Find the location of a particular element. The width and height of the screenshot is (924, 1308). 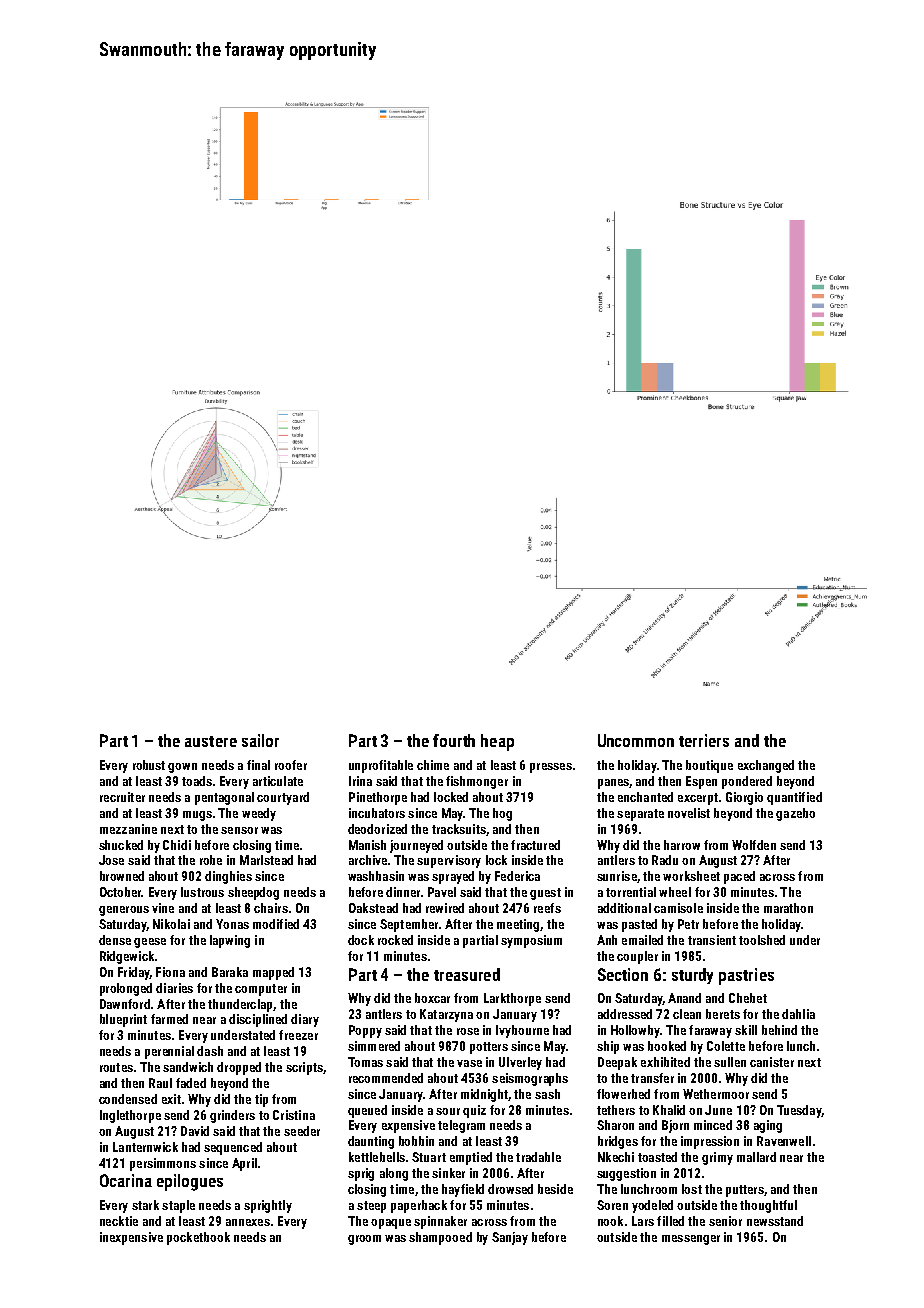

torrential is located at coordinates (631, 892).
